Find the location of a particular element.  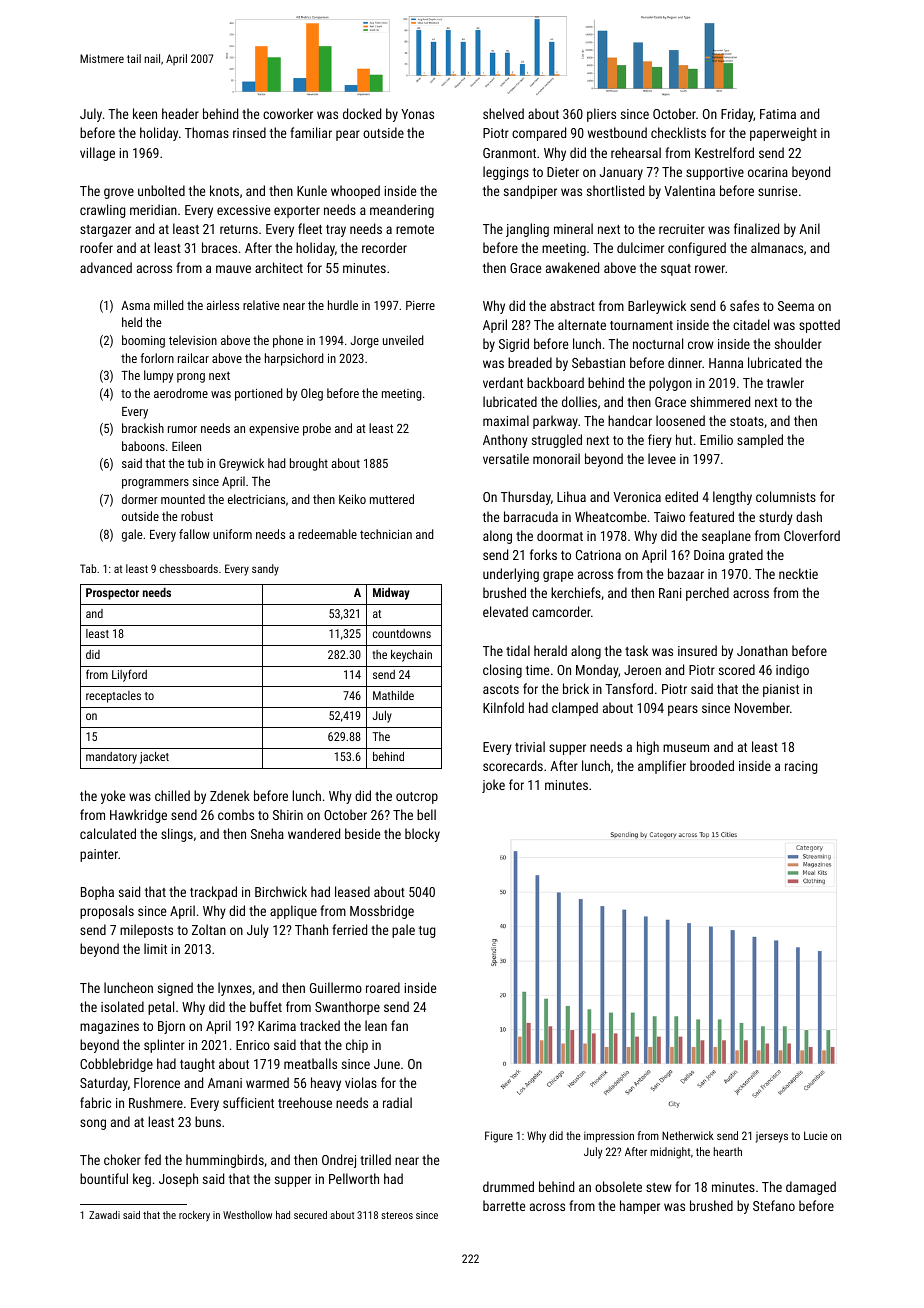

dash is located at coordinates (809, 516).
